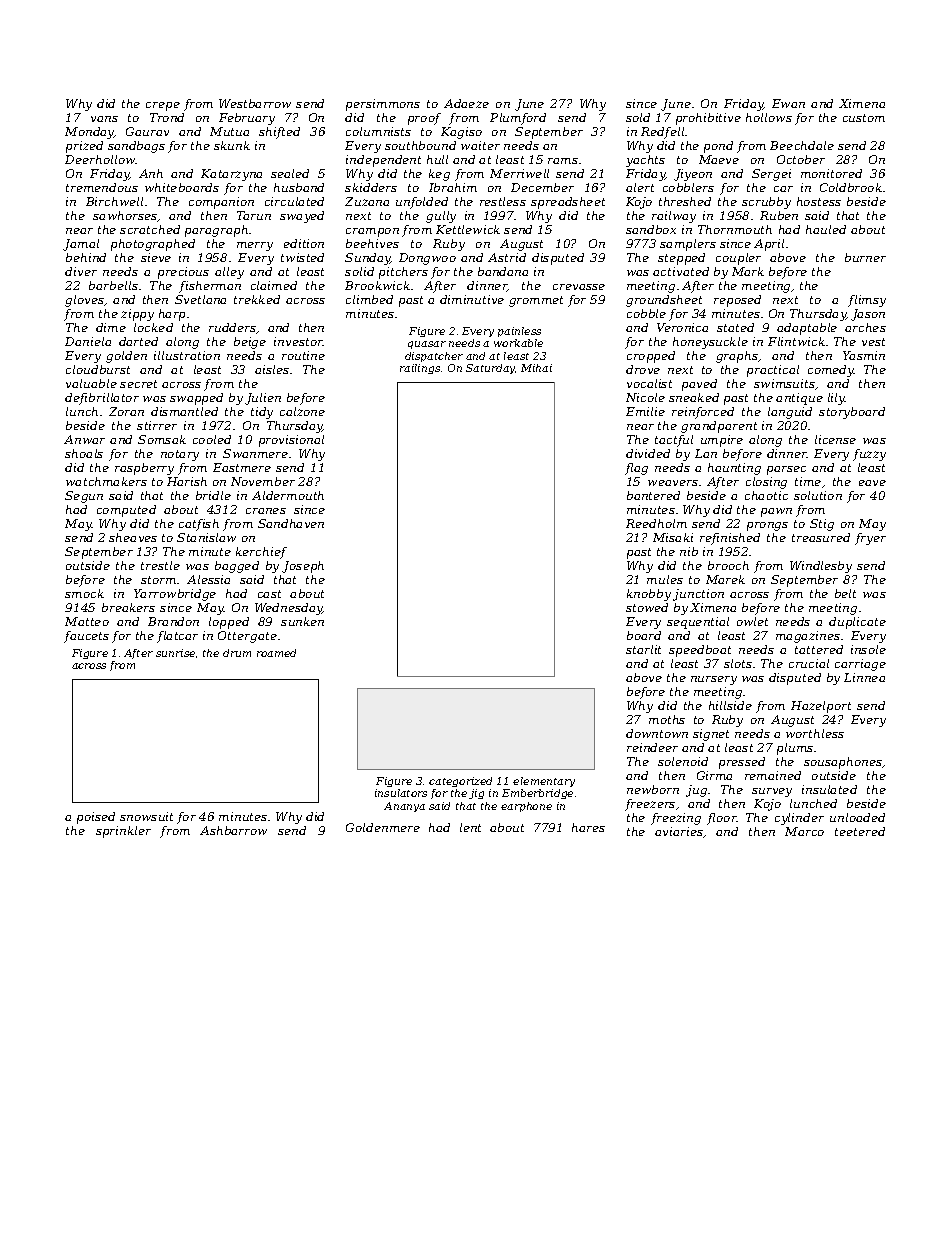  What do you see at coordinates (96, 818) in the document?
I see `poised` at bounding box center [96, 818].
